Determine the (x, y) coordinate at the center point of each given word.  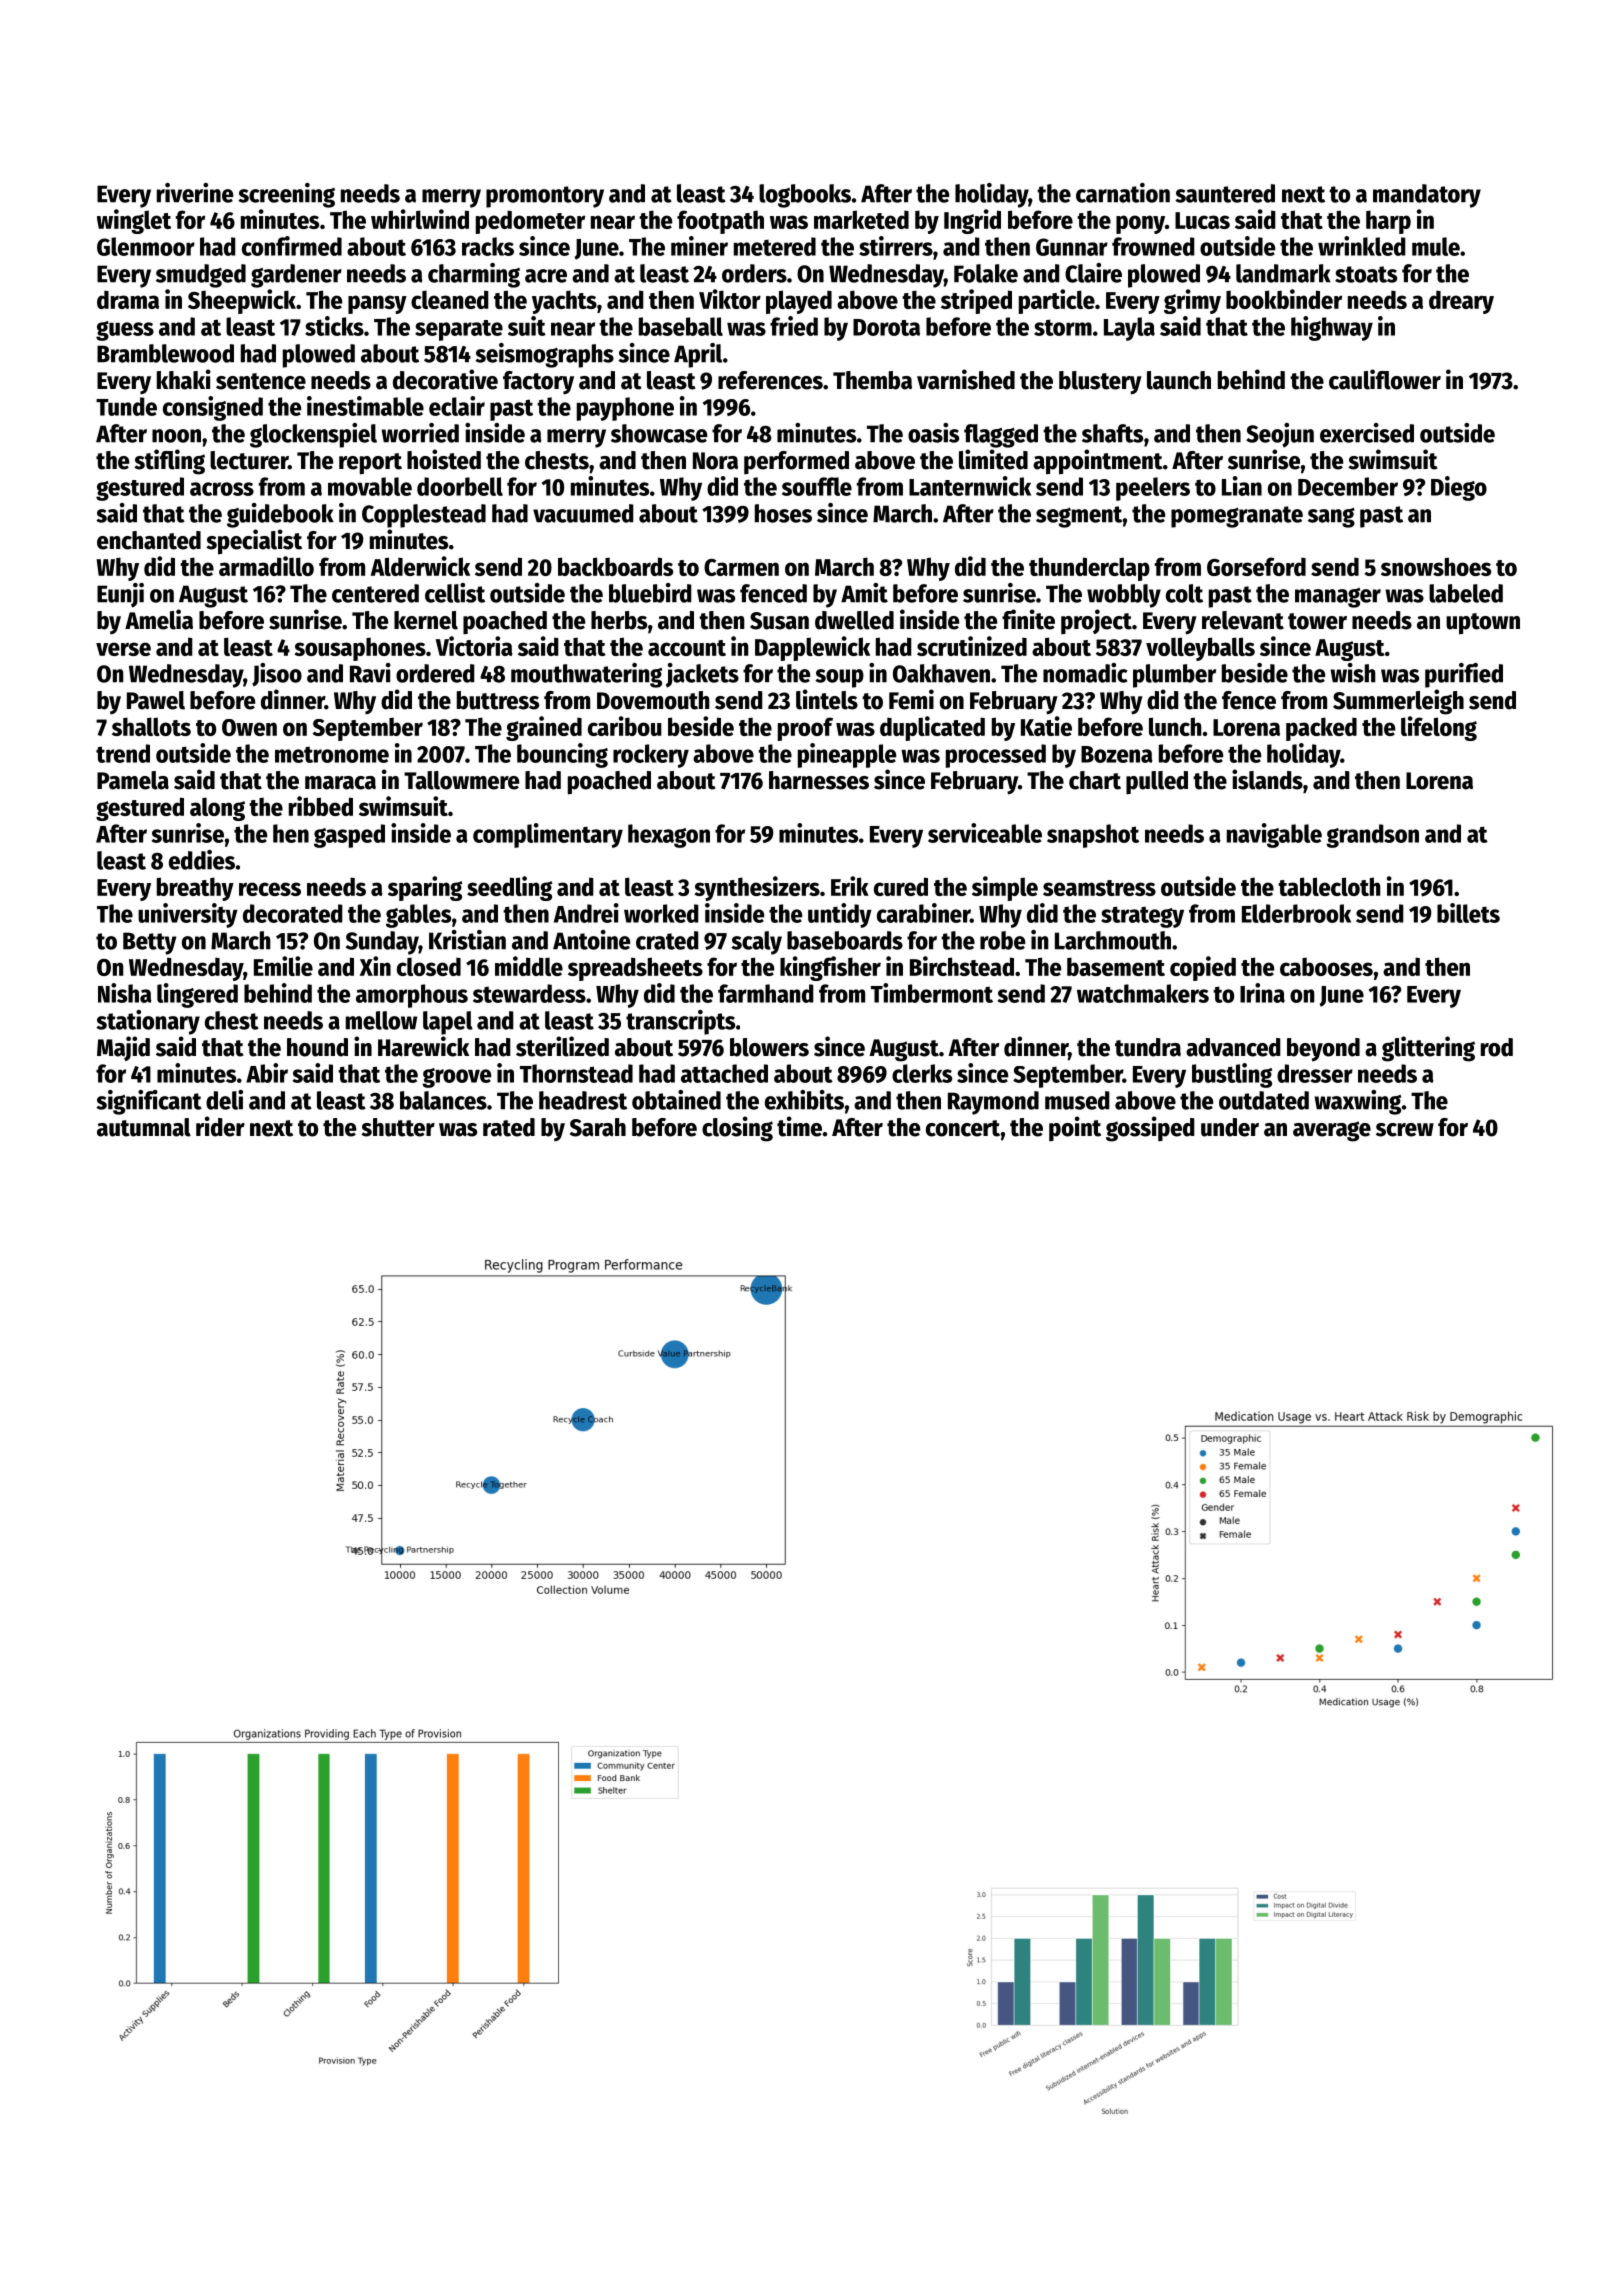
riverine (195, 193)
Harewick (423, 1046)
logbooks (805, 196)
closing (737, 1129)
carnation (1123, 193)
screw (1405, 1130)
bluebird (650, 593)
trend (123, 753)
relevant (1243, 620)
